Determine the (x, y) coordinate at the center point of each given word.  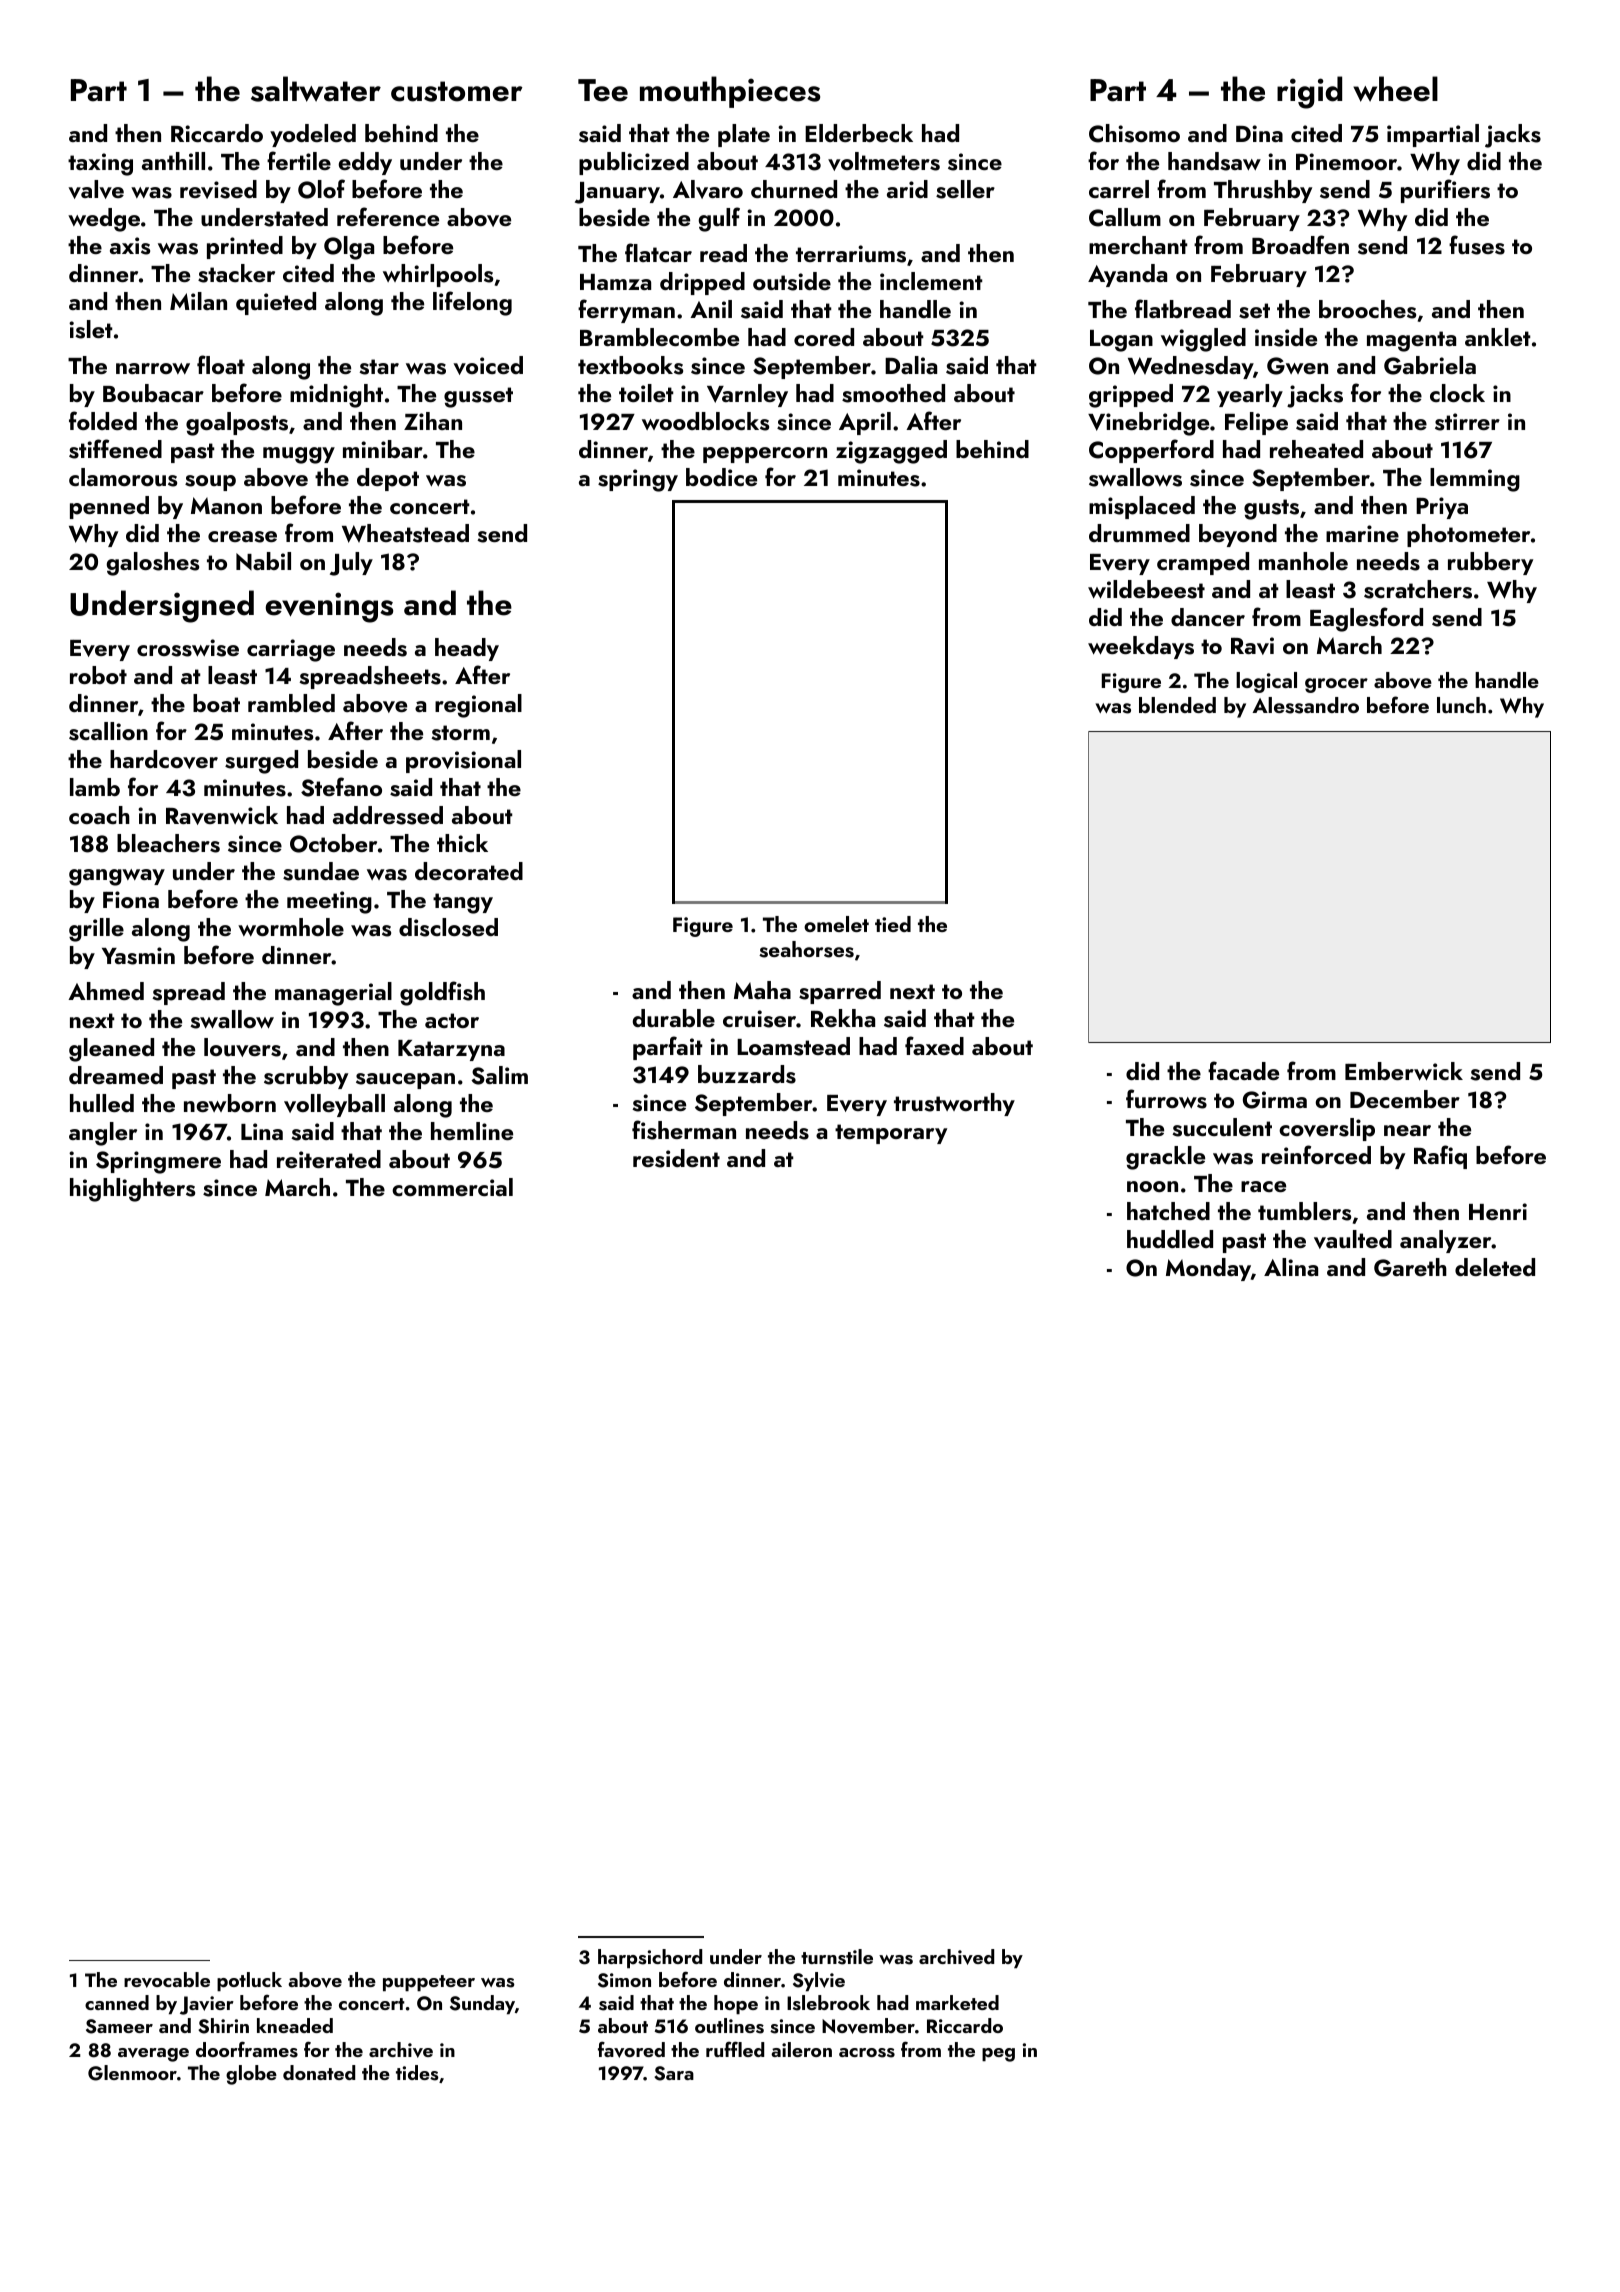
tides (417, 2073)
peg (998, 2055)
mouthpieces (730, 92)
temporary (891, 1134)
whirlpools (438, 275)
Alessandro (1305, 705)
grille (96, 930)
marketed (957, 2002)
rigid (1309, 92)
